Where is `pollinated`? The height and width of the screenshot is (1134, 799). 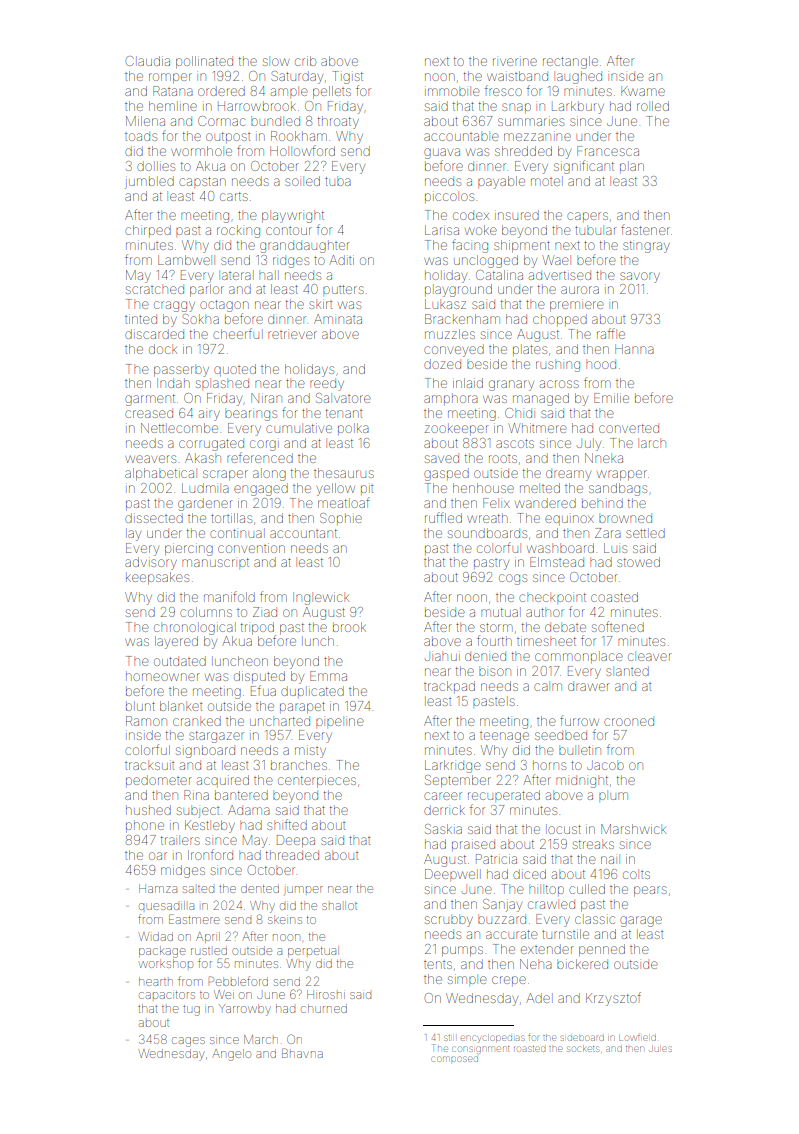 pollinated is located at coordinates (204, 62).
